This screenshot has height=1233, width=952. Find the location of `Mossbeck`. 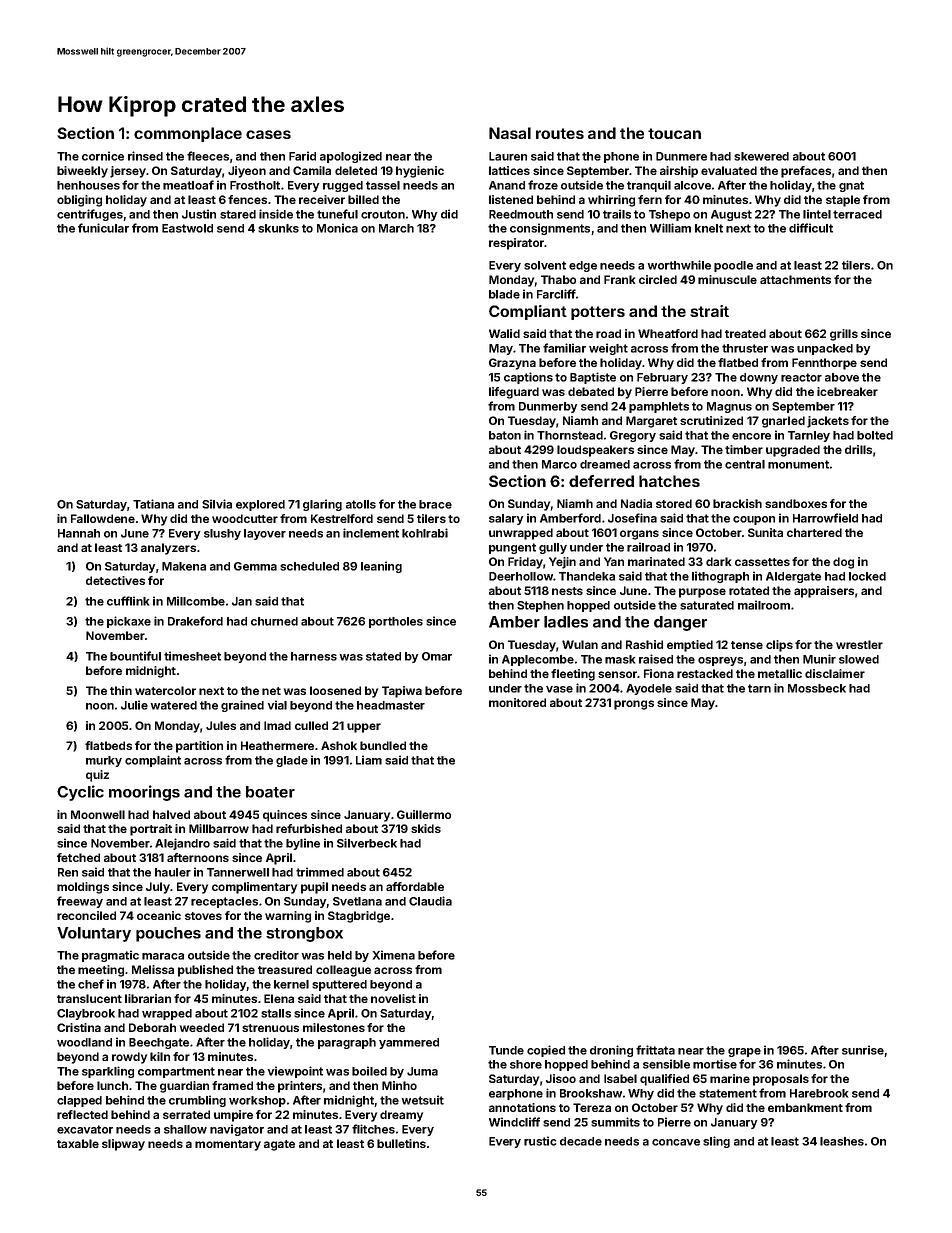

Mossbeck is located at coordinates (817, 688).
